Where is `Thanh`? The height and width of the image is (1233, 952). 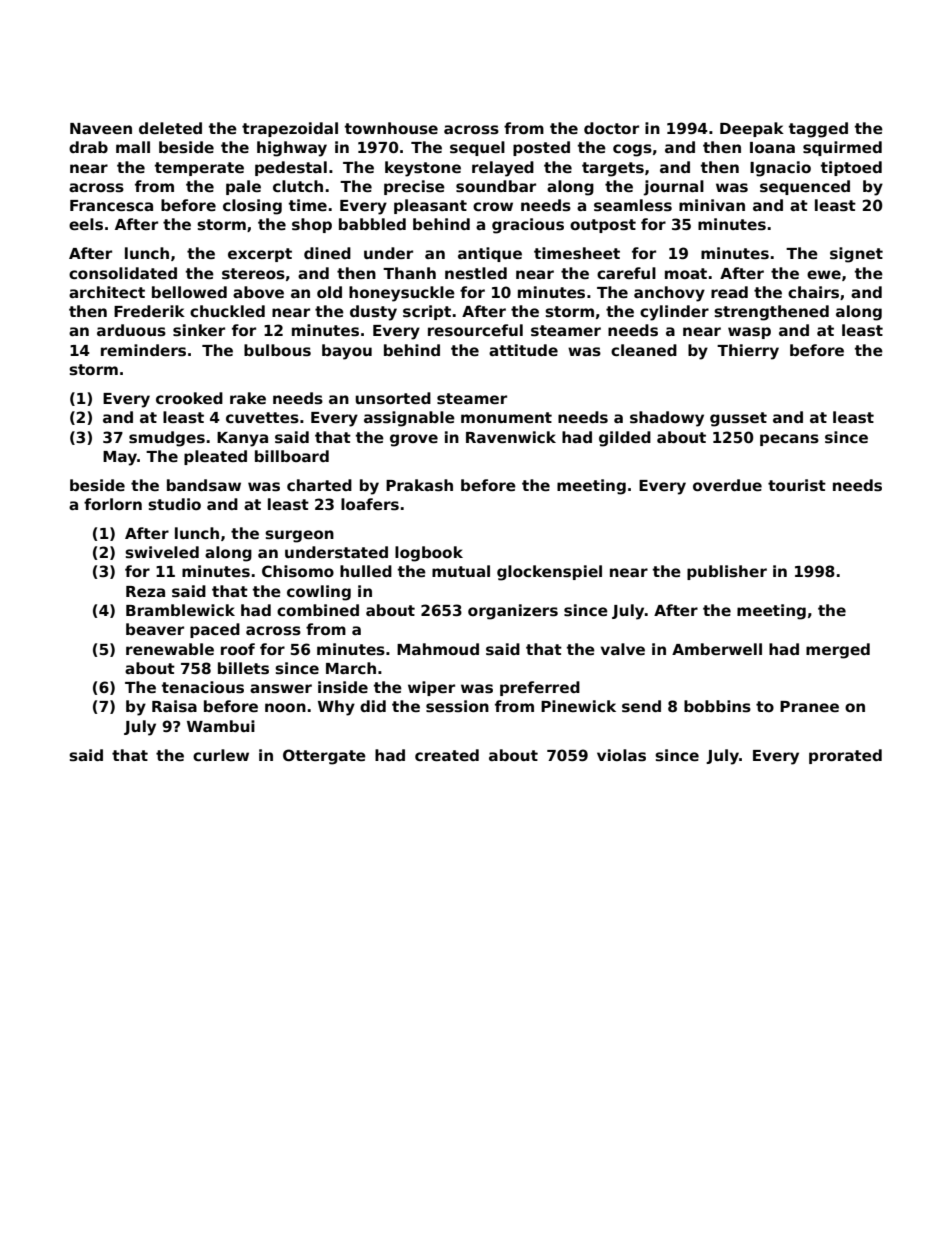
Thanh is located at coordinates (409, 273).
